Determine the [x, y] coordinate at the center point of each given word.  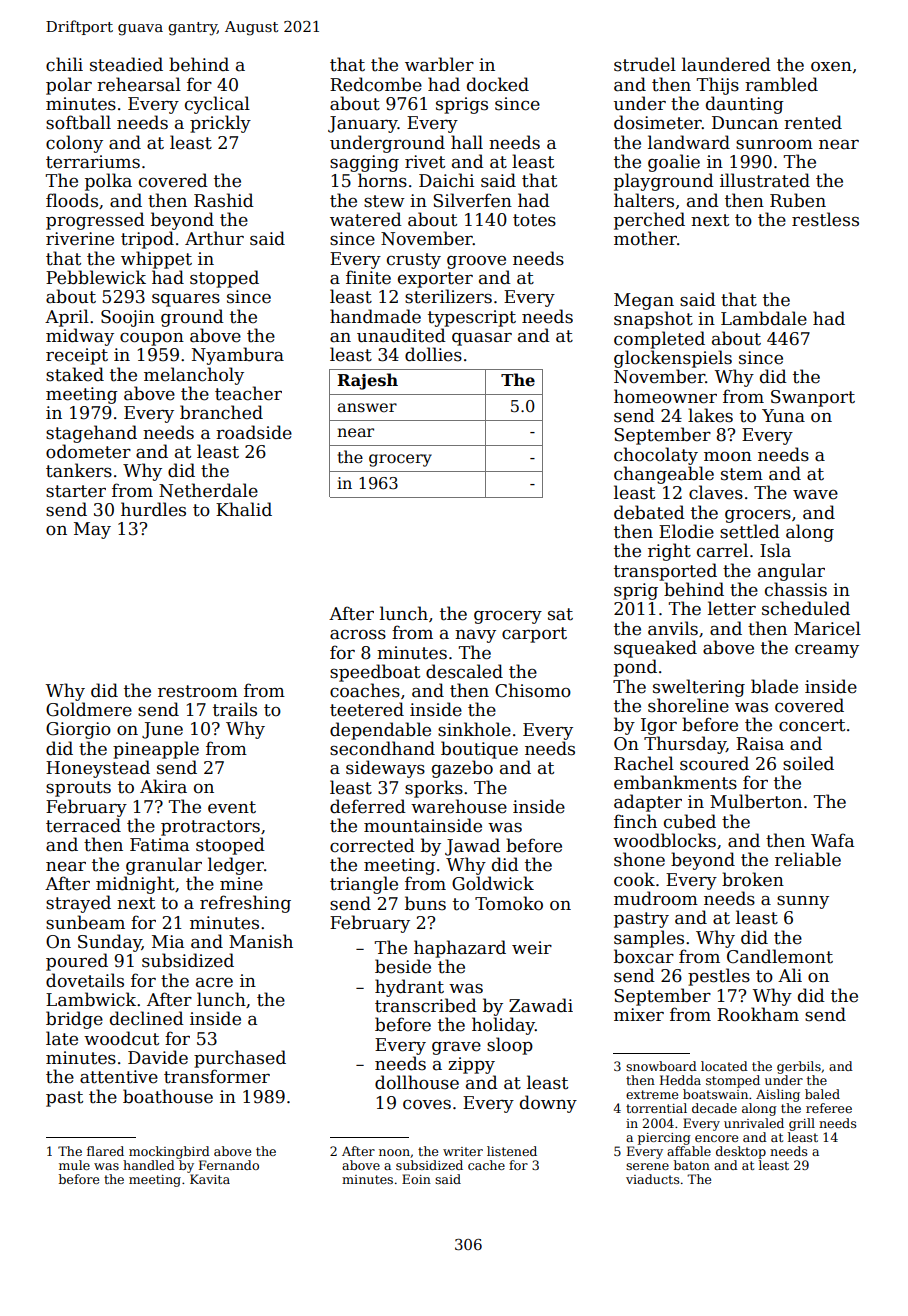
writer [463, 1151]
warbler [439, 64]
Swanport [813, 398]
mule [74, 1165]
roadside [254, 432]
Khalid [244, 509]
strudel [645, 64]
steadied [126, 64]
